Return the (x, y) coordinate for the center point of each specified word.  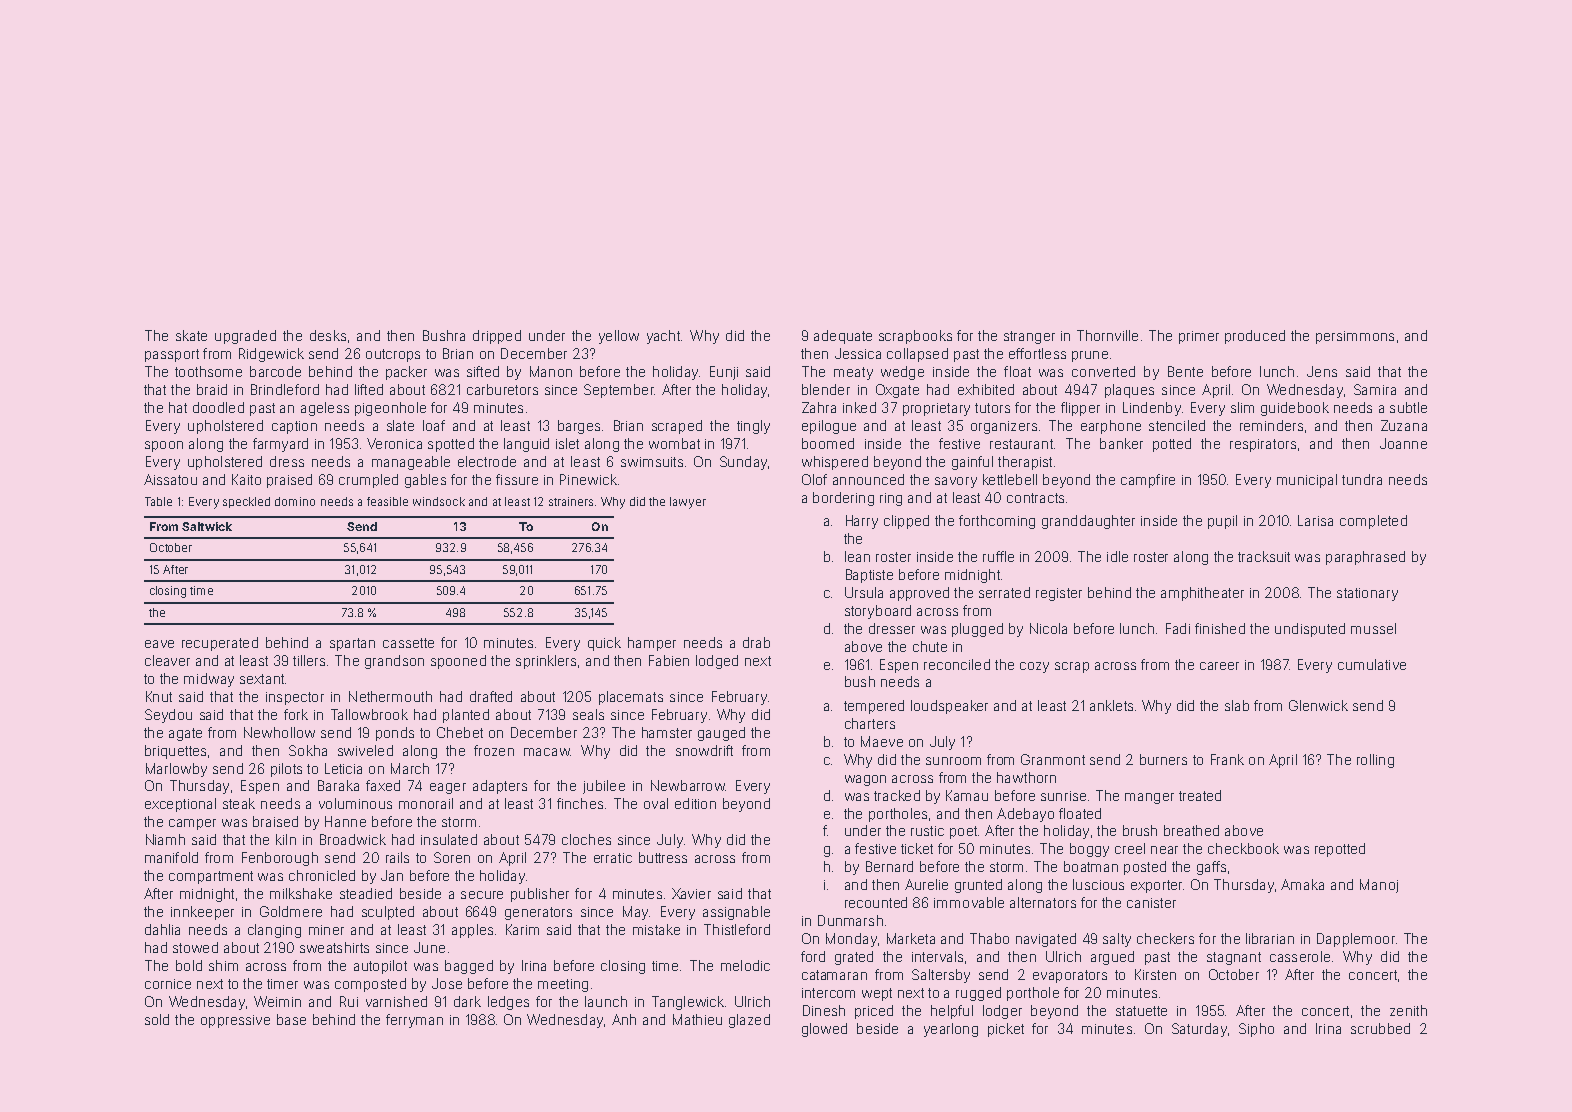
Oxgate (897, 391)
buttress (663, 857)
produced (1255, 337)
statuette (1141, 1011)
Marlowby (176, 770)
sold (157, 1019)
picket (1006, 1030)
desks (328, 335)
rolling (1375, 761)
